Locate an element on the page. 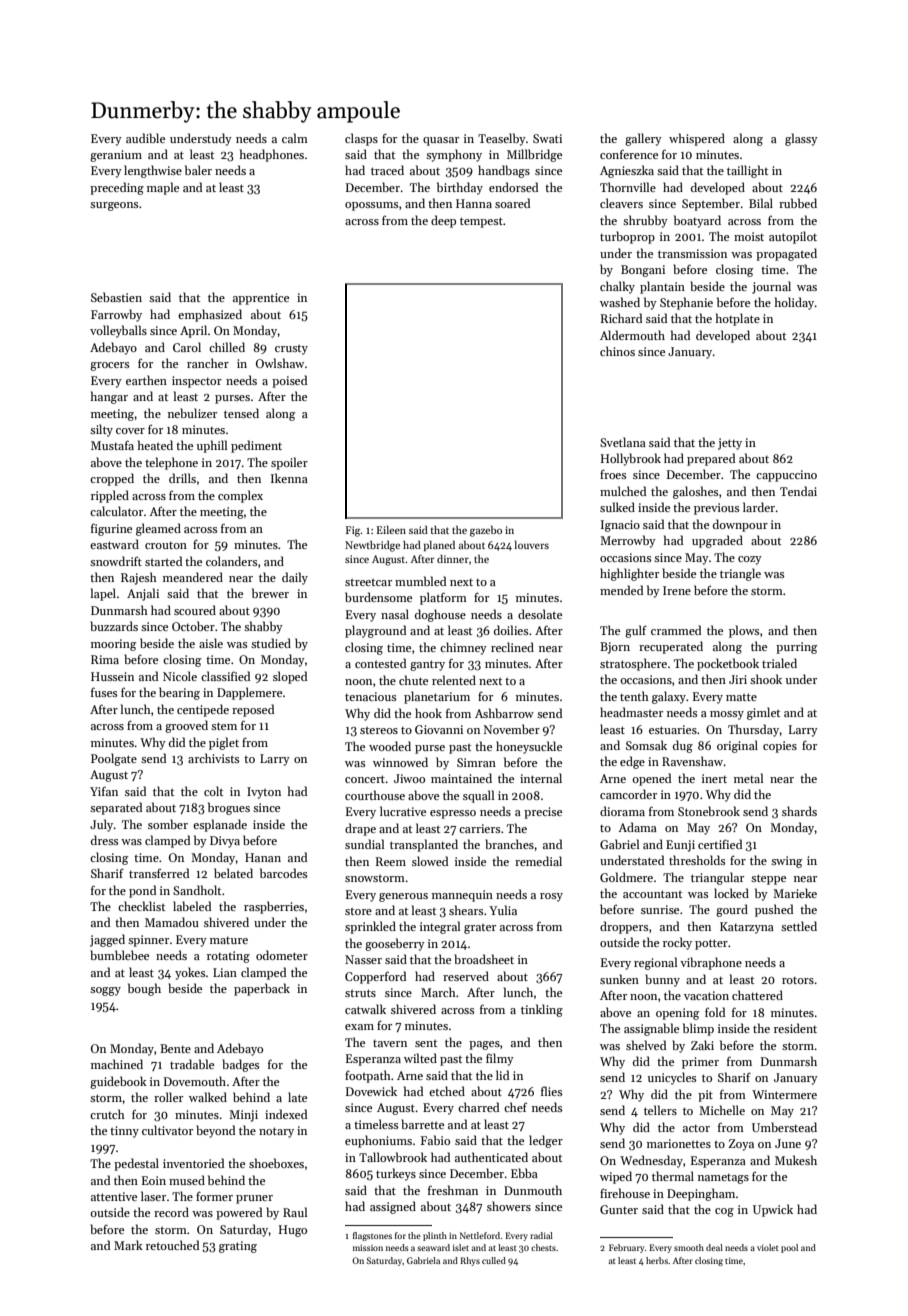  chute is located at coordinates (413, 680).
